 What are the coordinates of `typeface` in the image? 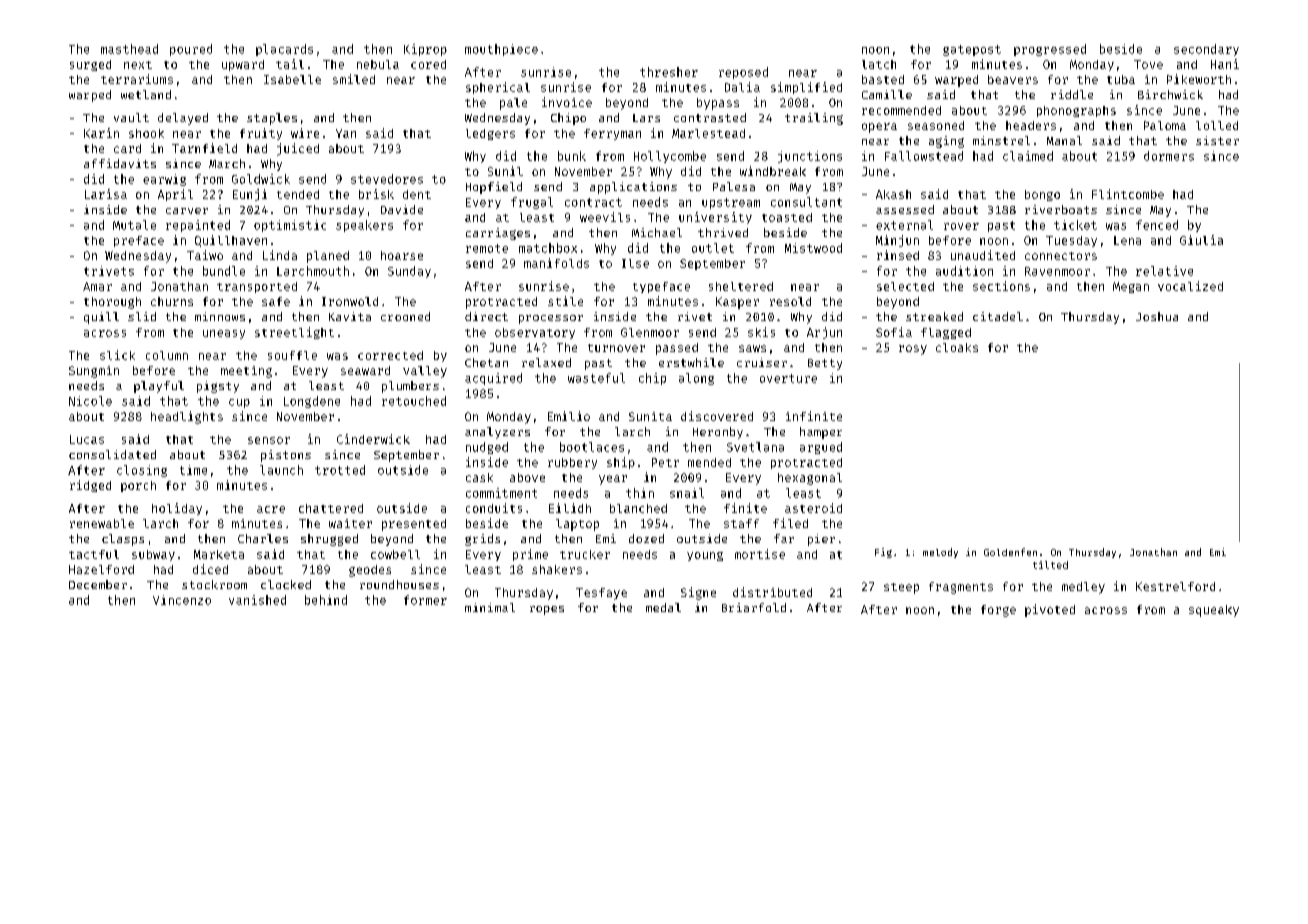 It's located at (661, 287).
